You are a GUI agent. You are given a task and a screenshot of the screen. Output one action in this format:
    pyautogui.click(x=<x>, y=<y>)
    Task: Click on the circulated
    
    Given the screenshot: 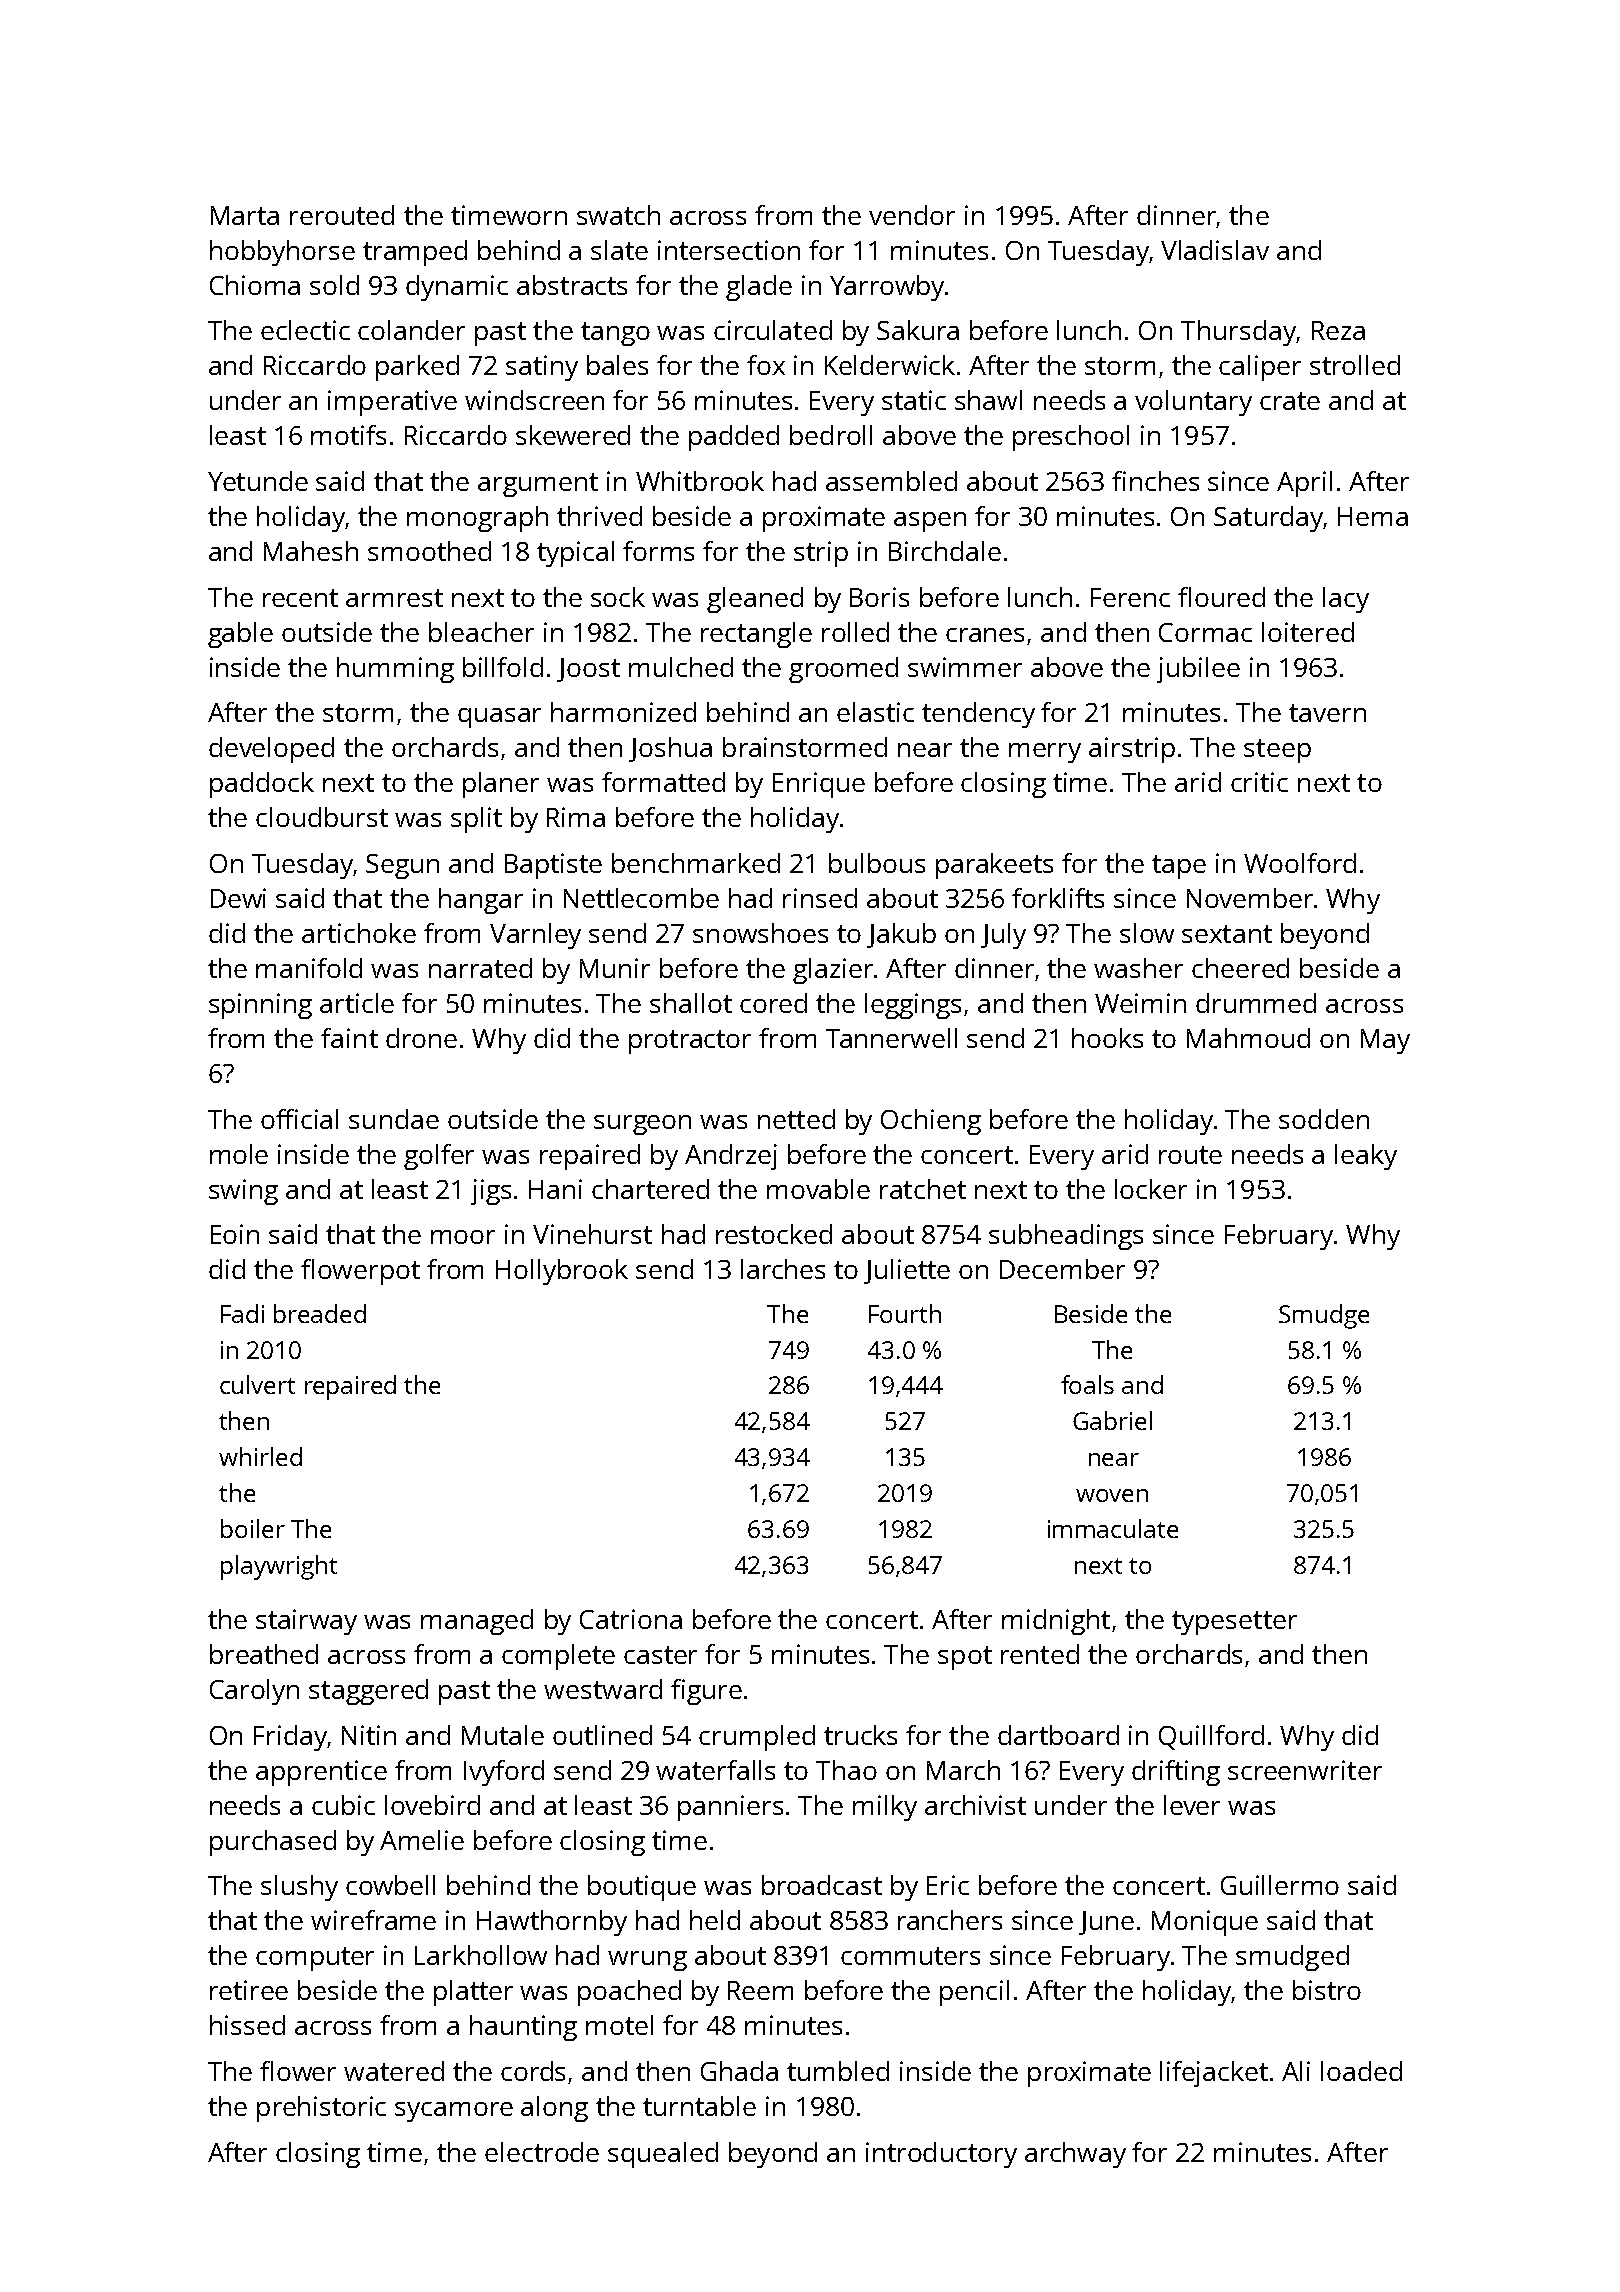 What is the action you would take?
    pyautogui.click(x=773, y=330)
